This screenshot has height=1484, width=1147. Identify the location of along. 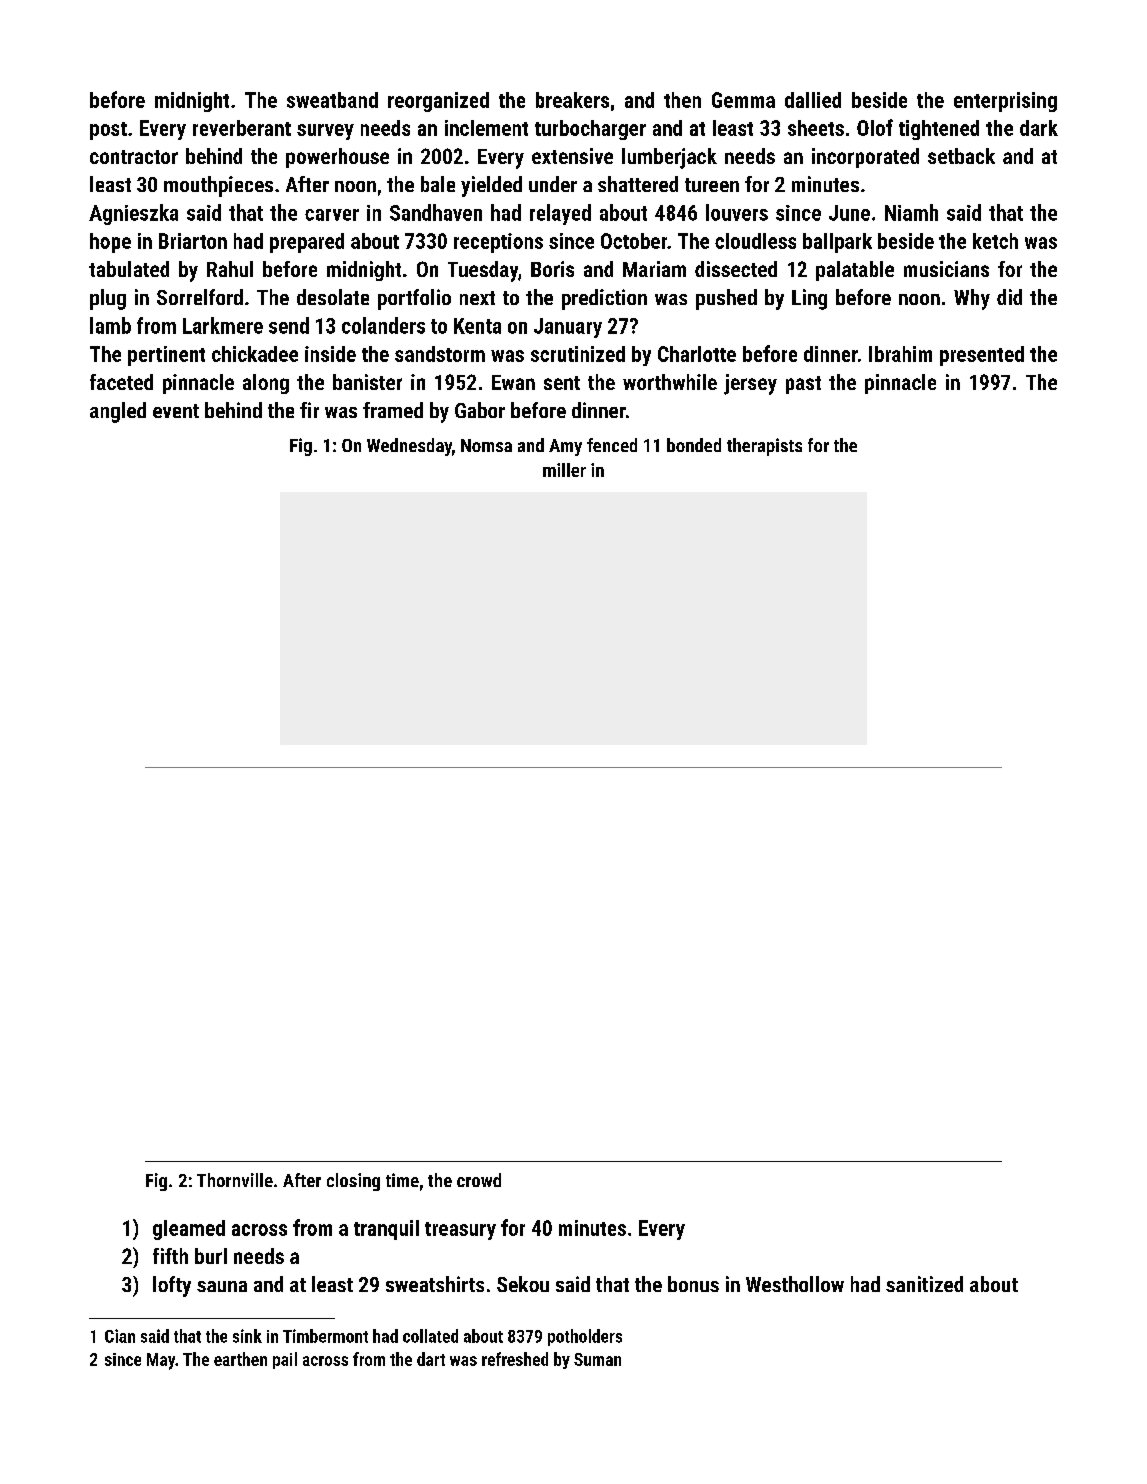
(266, 384).
